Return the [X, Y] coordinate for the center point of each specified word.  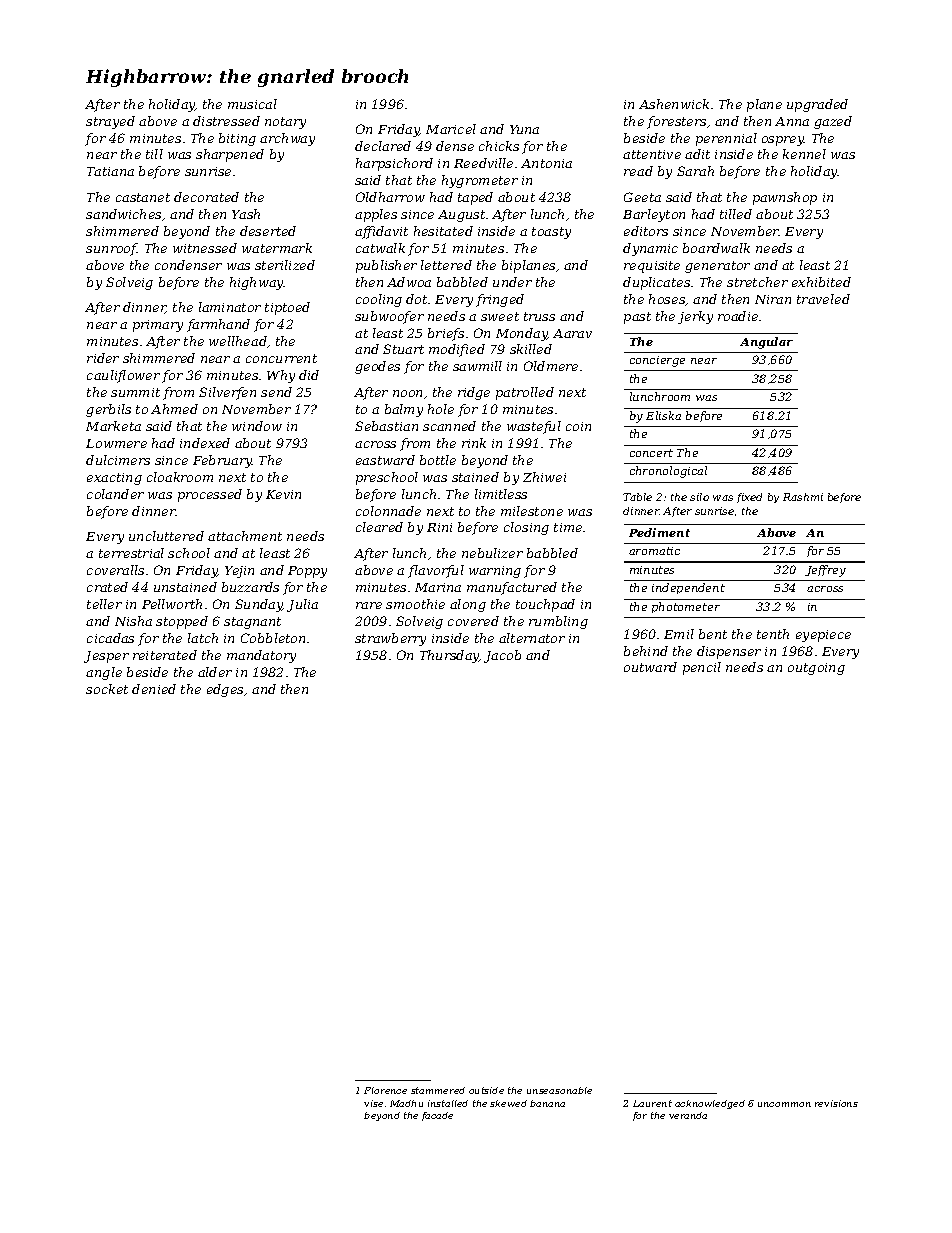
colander [115, 494]
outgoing [816, 669]
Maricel [451, 129]
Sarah [695, 171]
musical [252, 104]
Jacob [502, 656]
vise [373, 1103]
